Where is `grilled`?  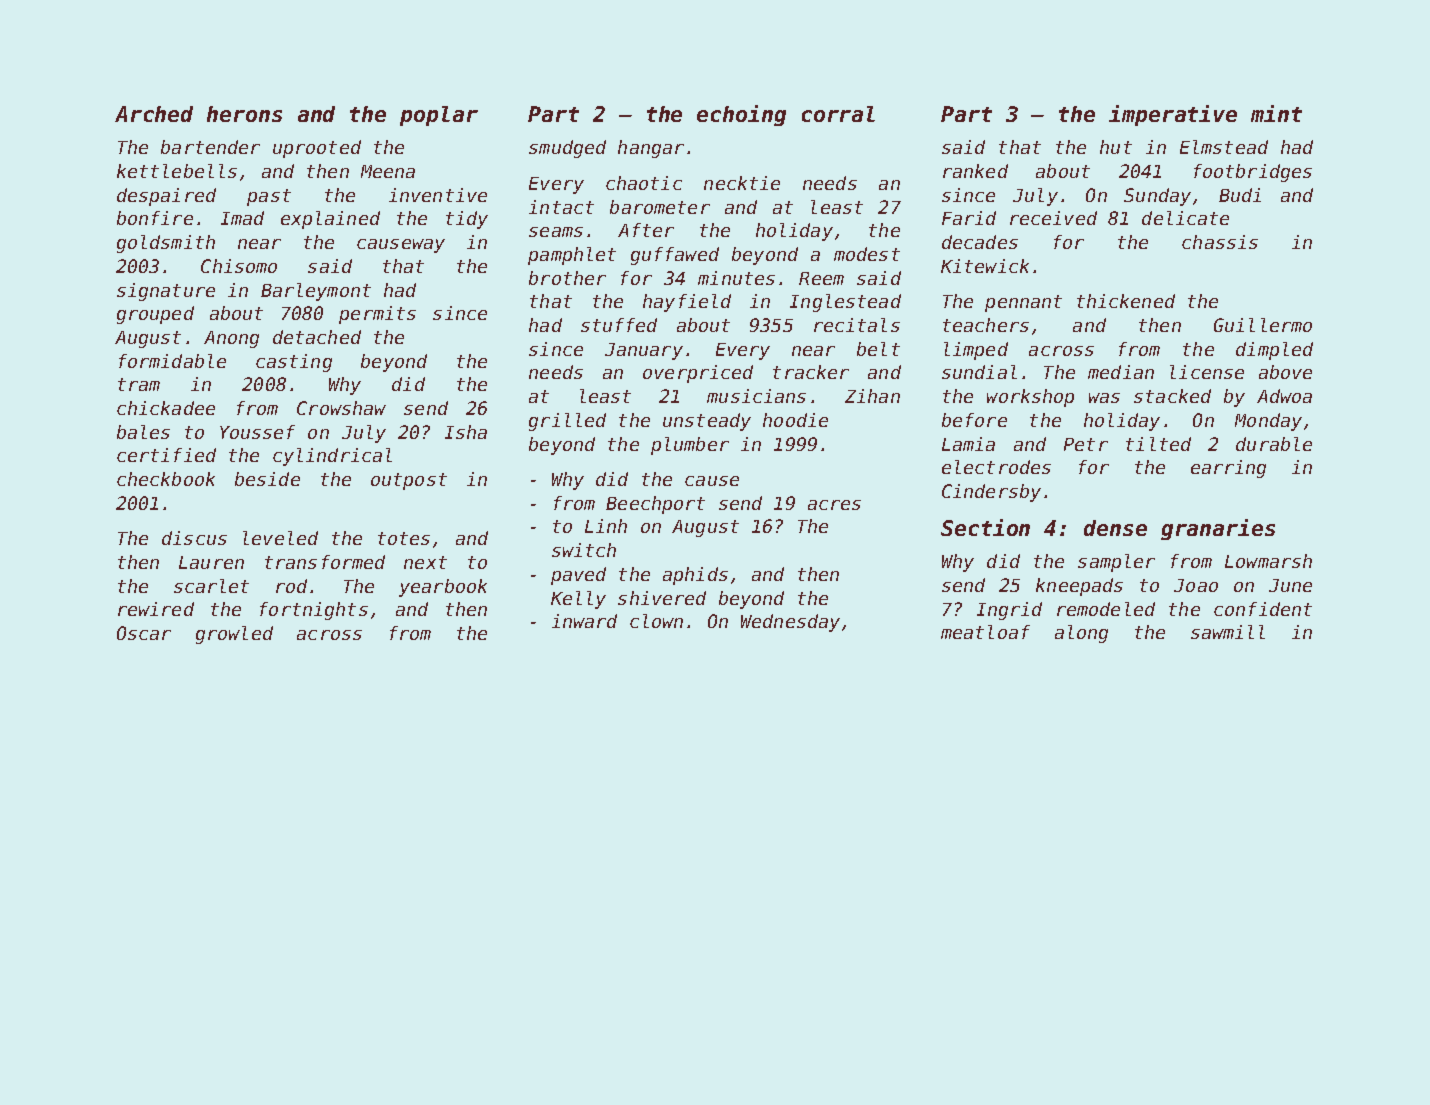 grilled is located at coordinates (567, 422).
